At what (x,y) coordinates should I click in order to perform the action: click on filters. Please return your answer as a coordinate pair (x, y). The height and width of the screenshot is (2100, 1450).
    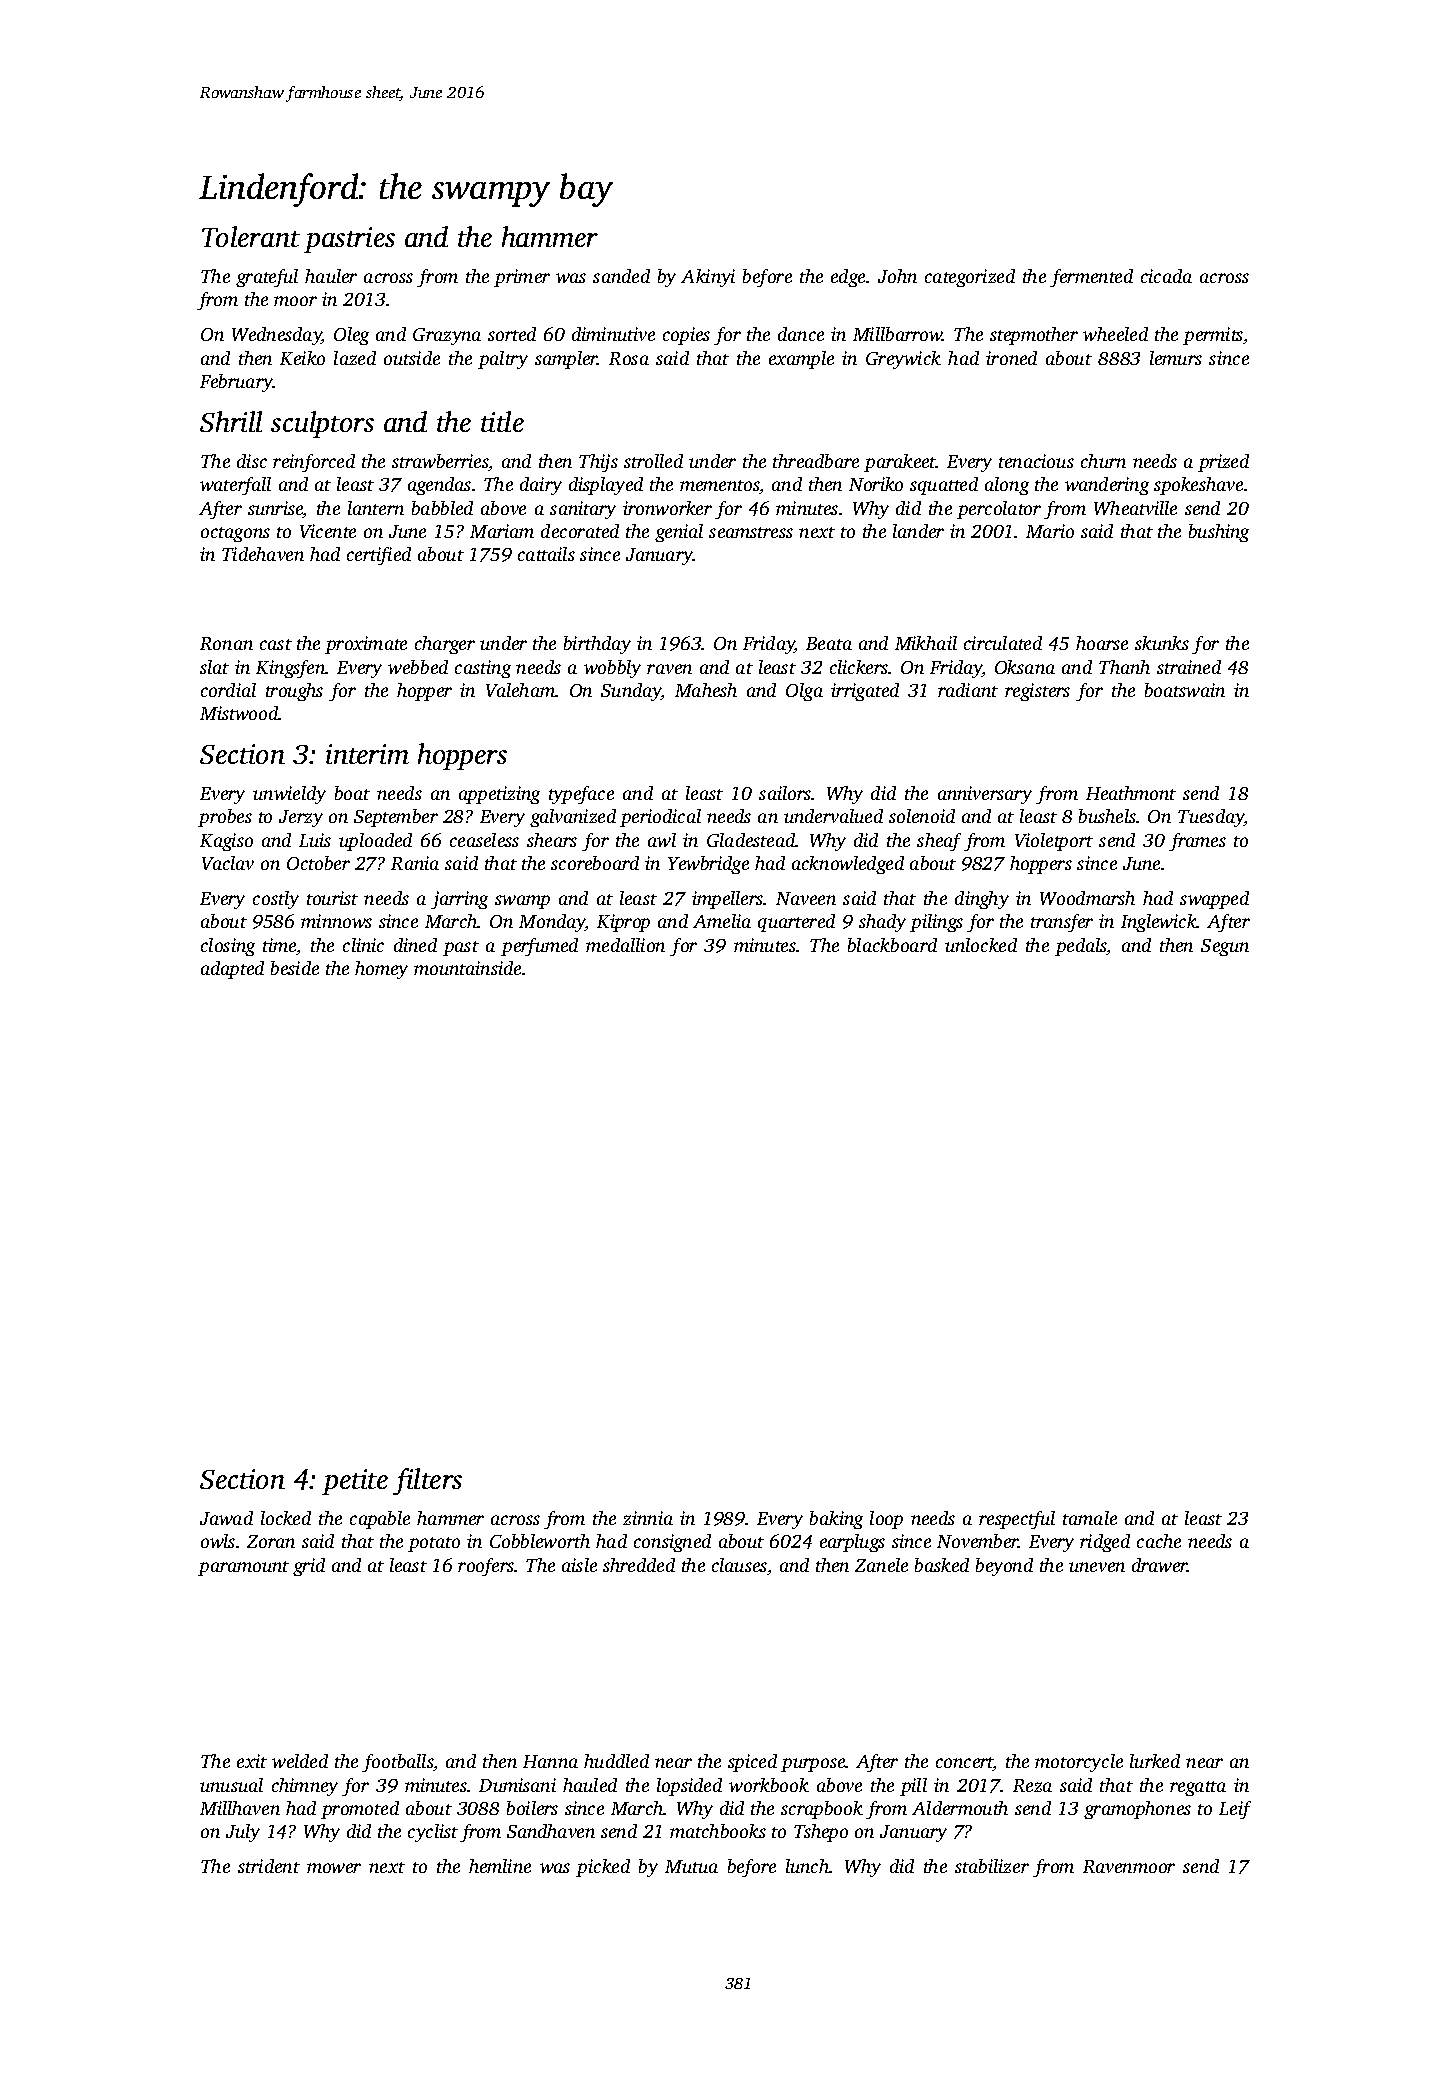
    Looking at the image, I should click on (427, 1481).
